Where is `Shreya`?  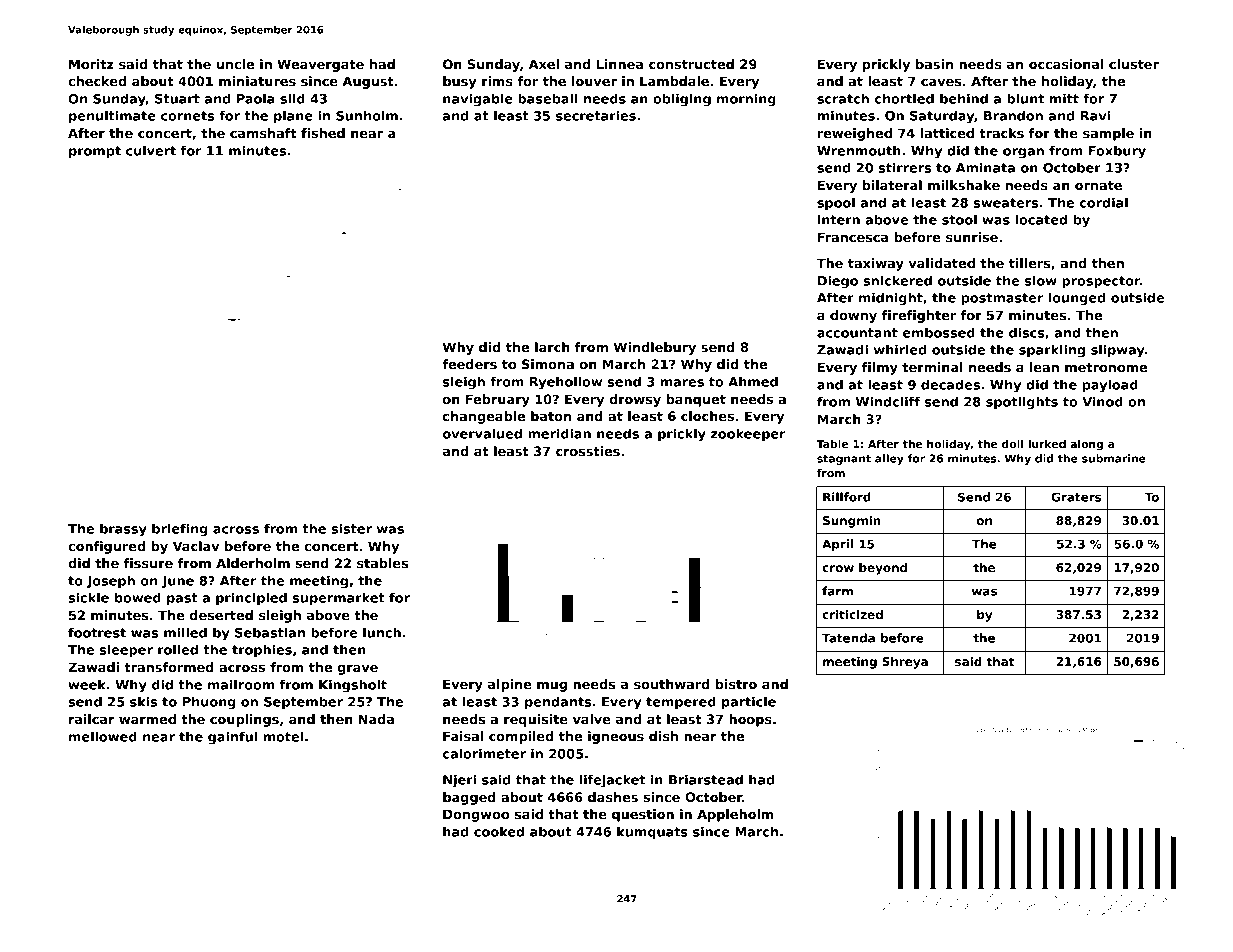
Shreya is located at coordinates (905, 663).
